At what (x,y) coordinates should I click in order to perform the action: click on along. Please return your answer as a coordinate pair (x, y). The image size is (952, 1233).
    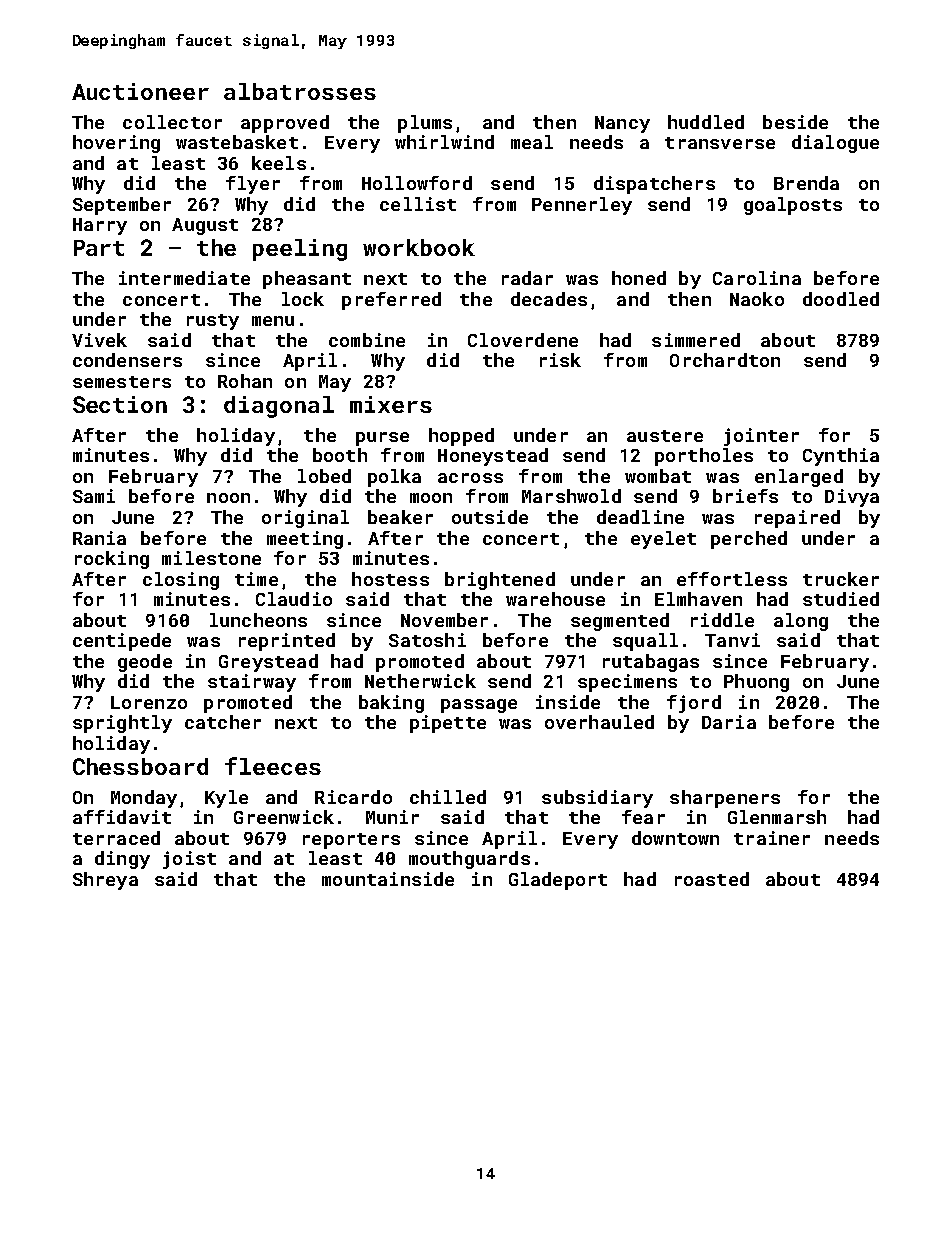
    Looking at the image, I should click on (801, 622).
